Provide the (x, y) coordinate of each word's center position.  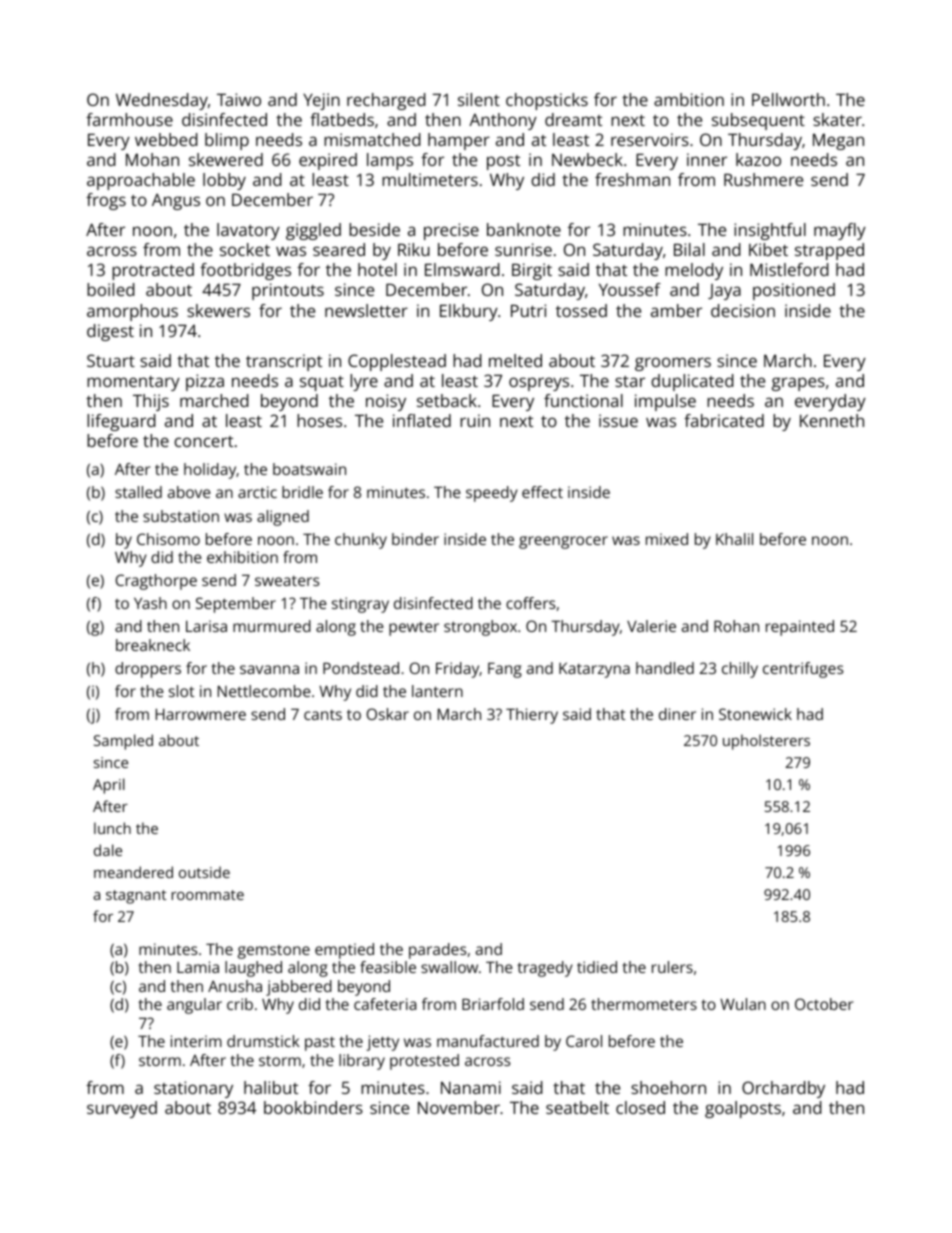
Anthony (503, 121)
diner (677, 714)
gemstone (274, 952)
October (824, 1004)
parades (438, 951)
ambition (689, 99)
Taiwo (239, 99)
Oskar (387, 714)
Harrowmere (201, 714)
